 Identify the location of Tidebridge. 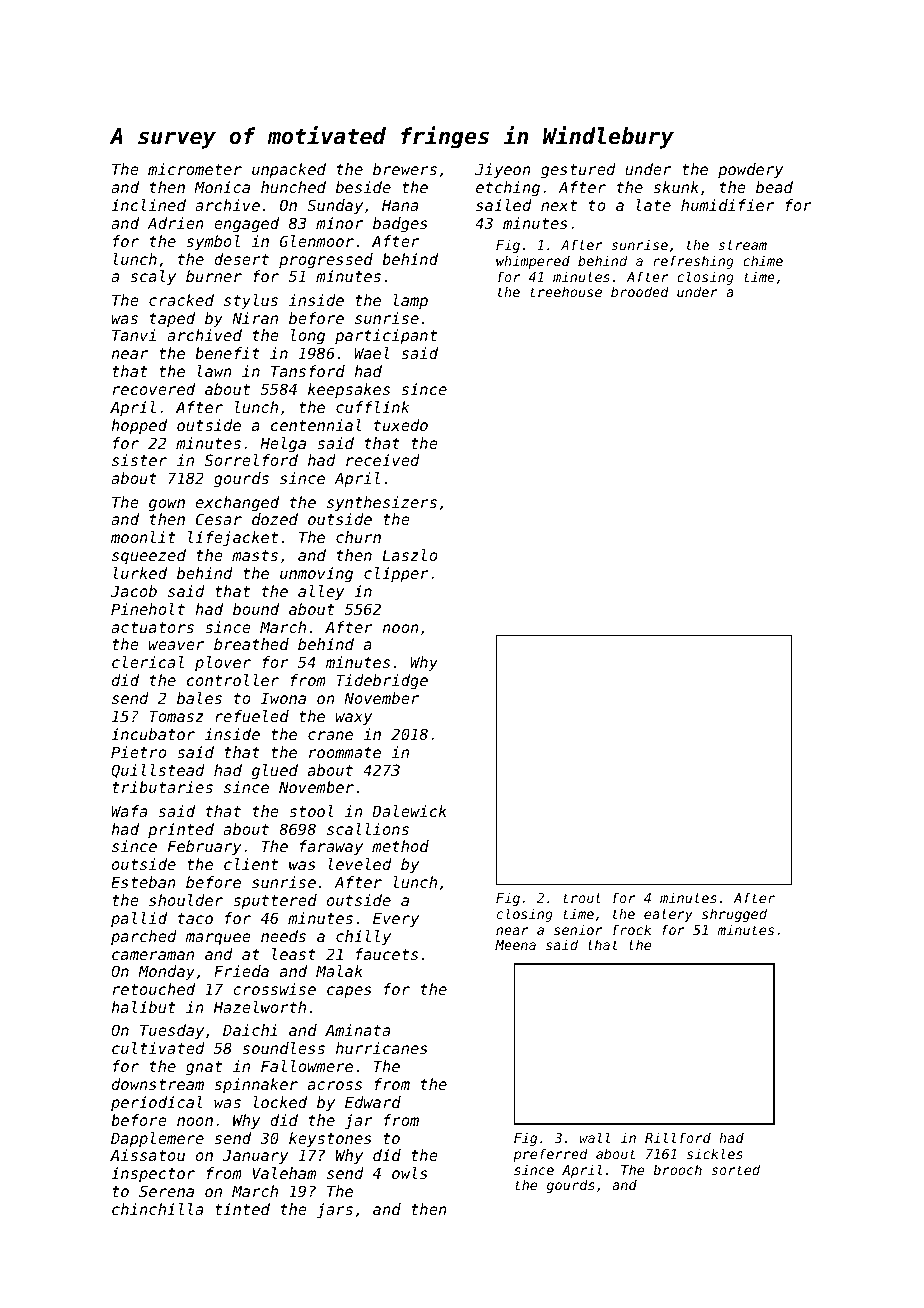
(382, 682).
